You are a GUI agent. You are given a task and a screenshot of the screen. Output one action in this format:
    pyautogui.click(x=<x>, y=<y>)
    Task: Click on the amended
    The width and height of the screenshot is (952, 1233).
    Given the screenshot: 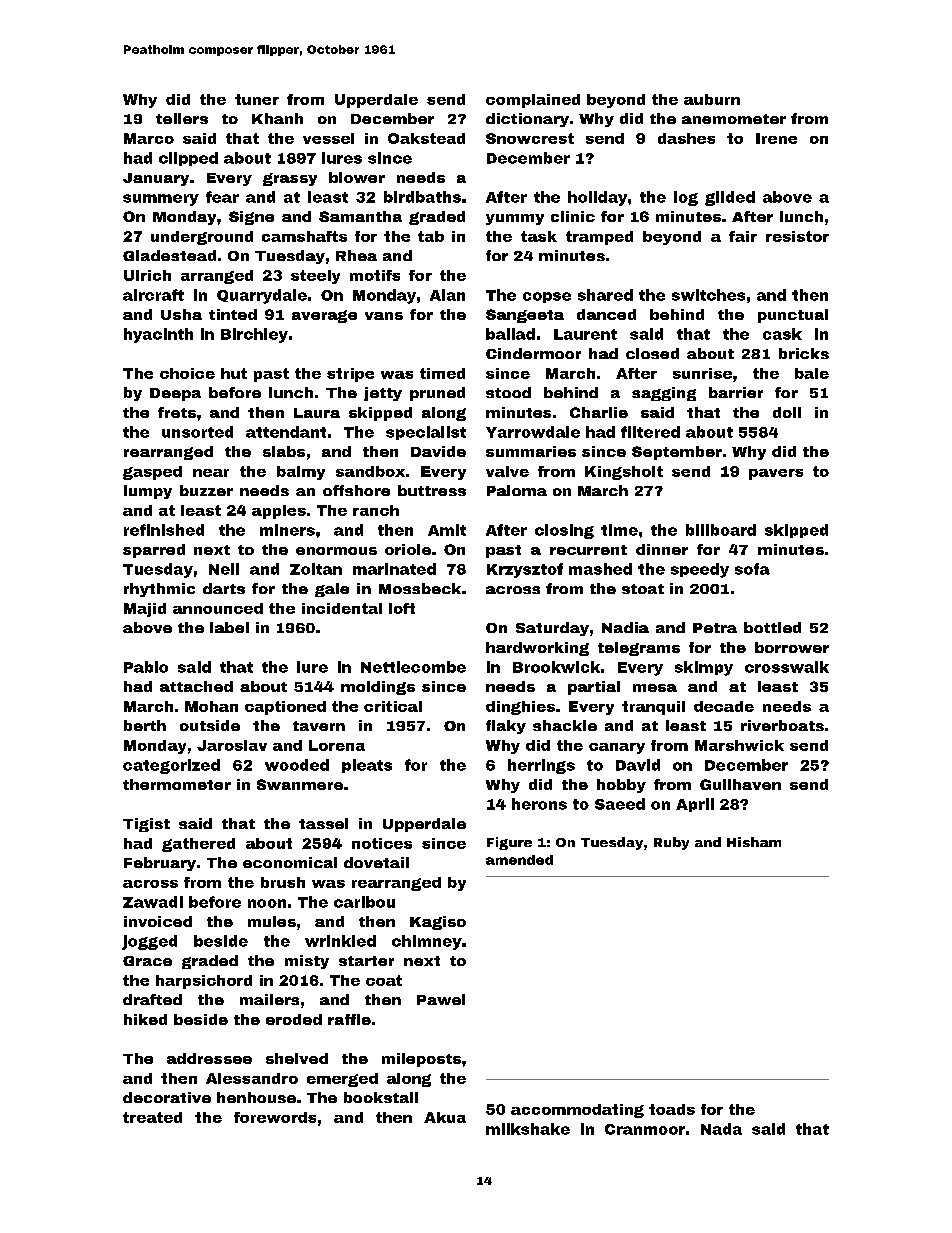 What is the action you would take?
    pyautogui.click(x=519, y=860)
